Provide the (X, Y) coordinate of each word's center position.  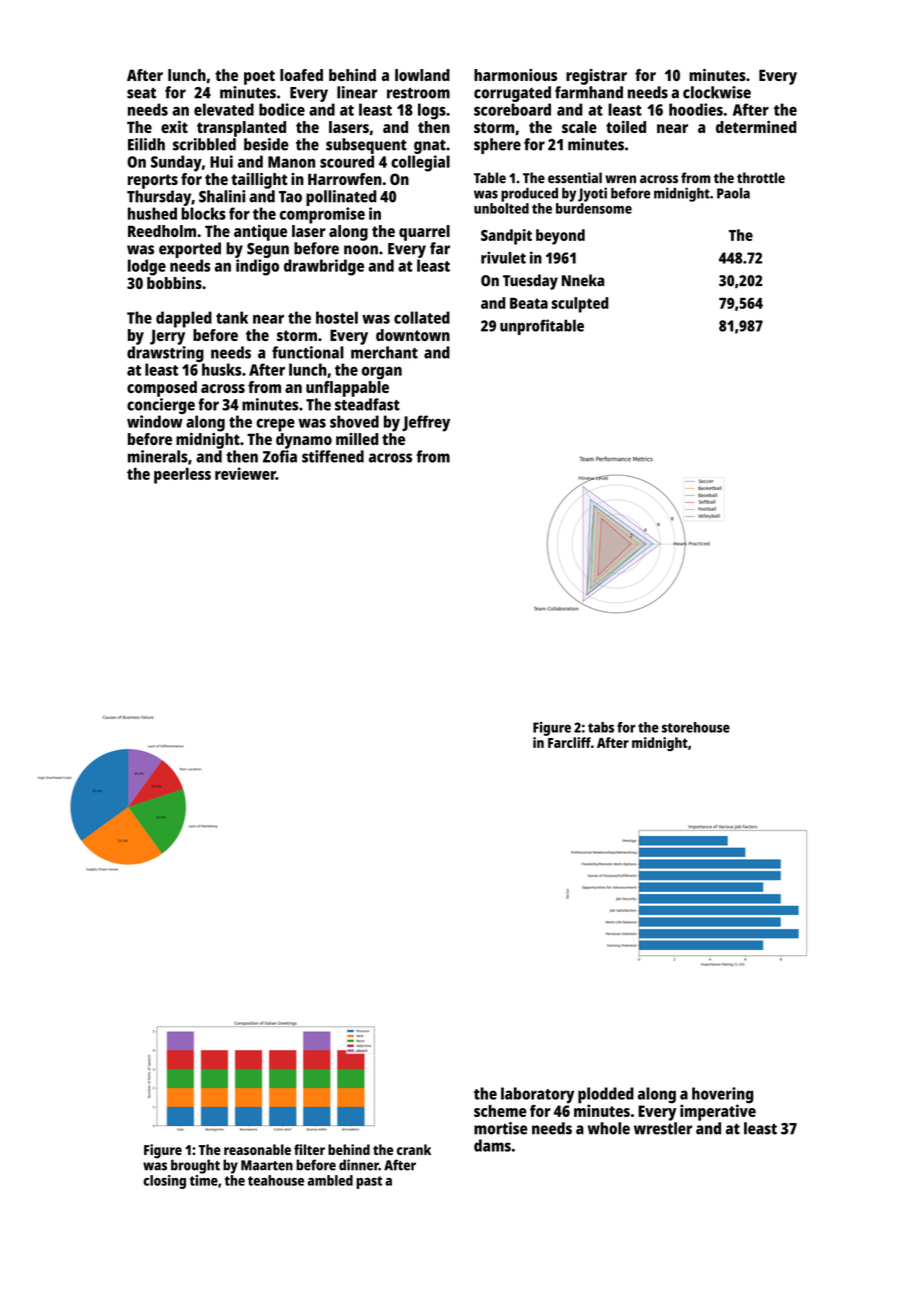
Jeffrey (426, 423)
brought (195, 1166)
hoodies (696, 109)
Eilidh (146, 144)
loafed (301, 75)
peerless (182, 475)
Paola (733, 193)
